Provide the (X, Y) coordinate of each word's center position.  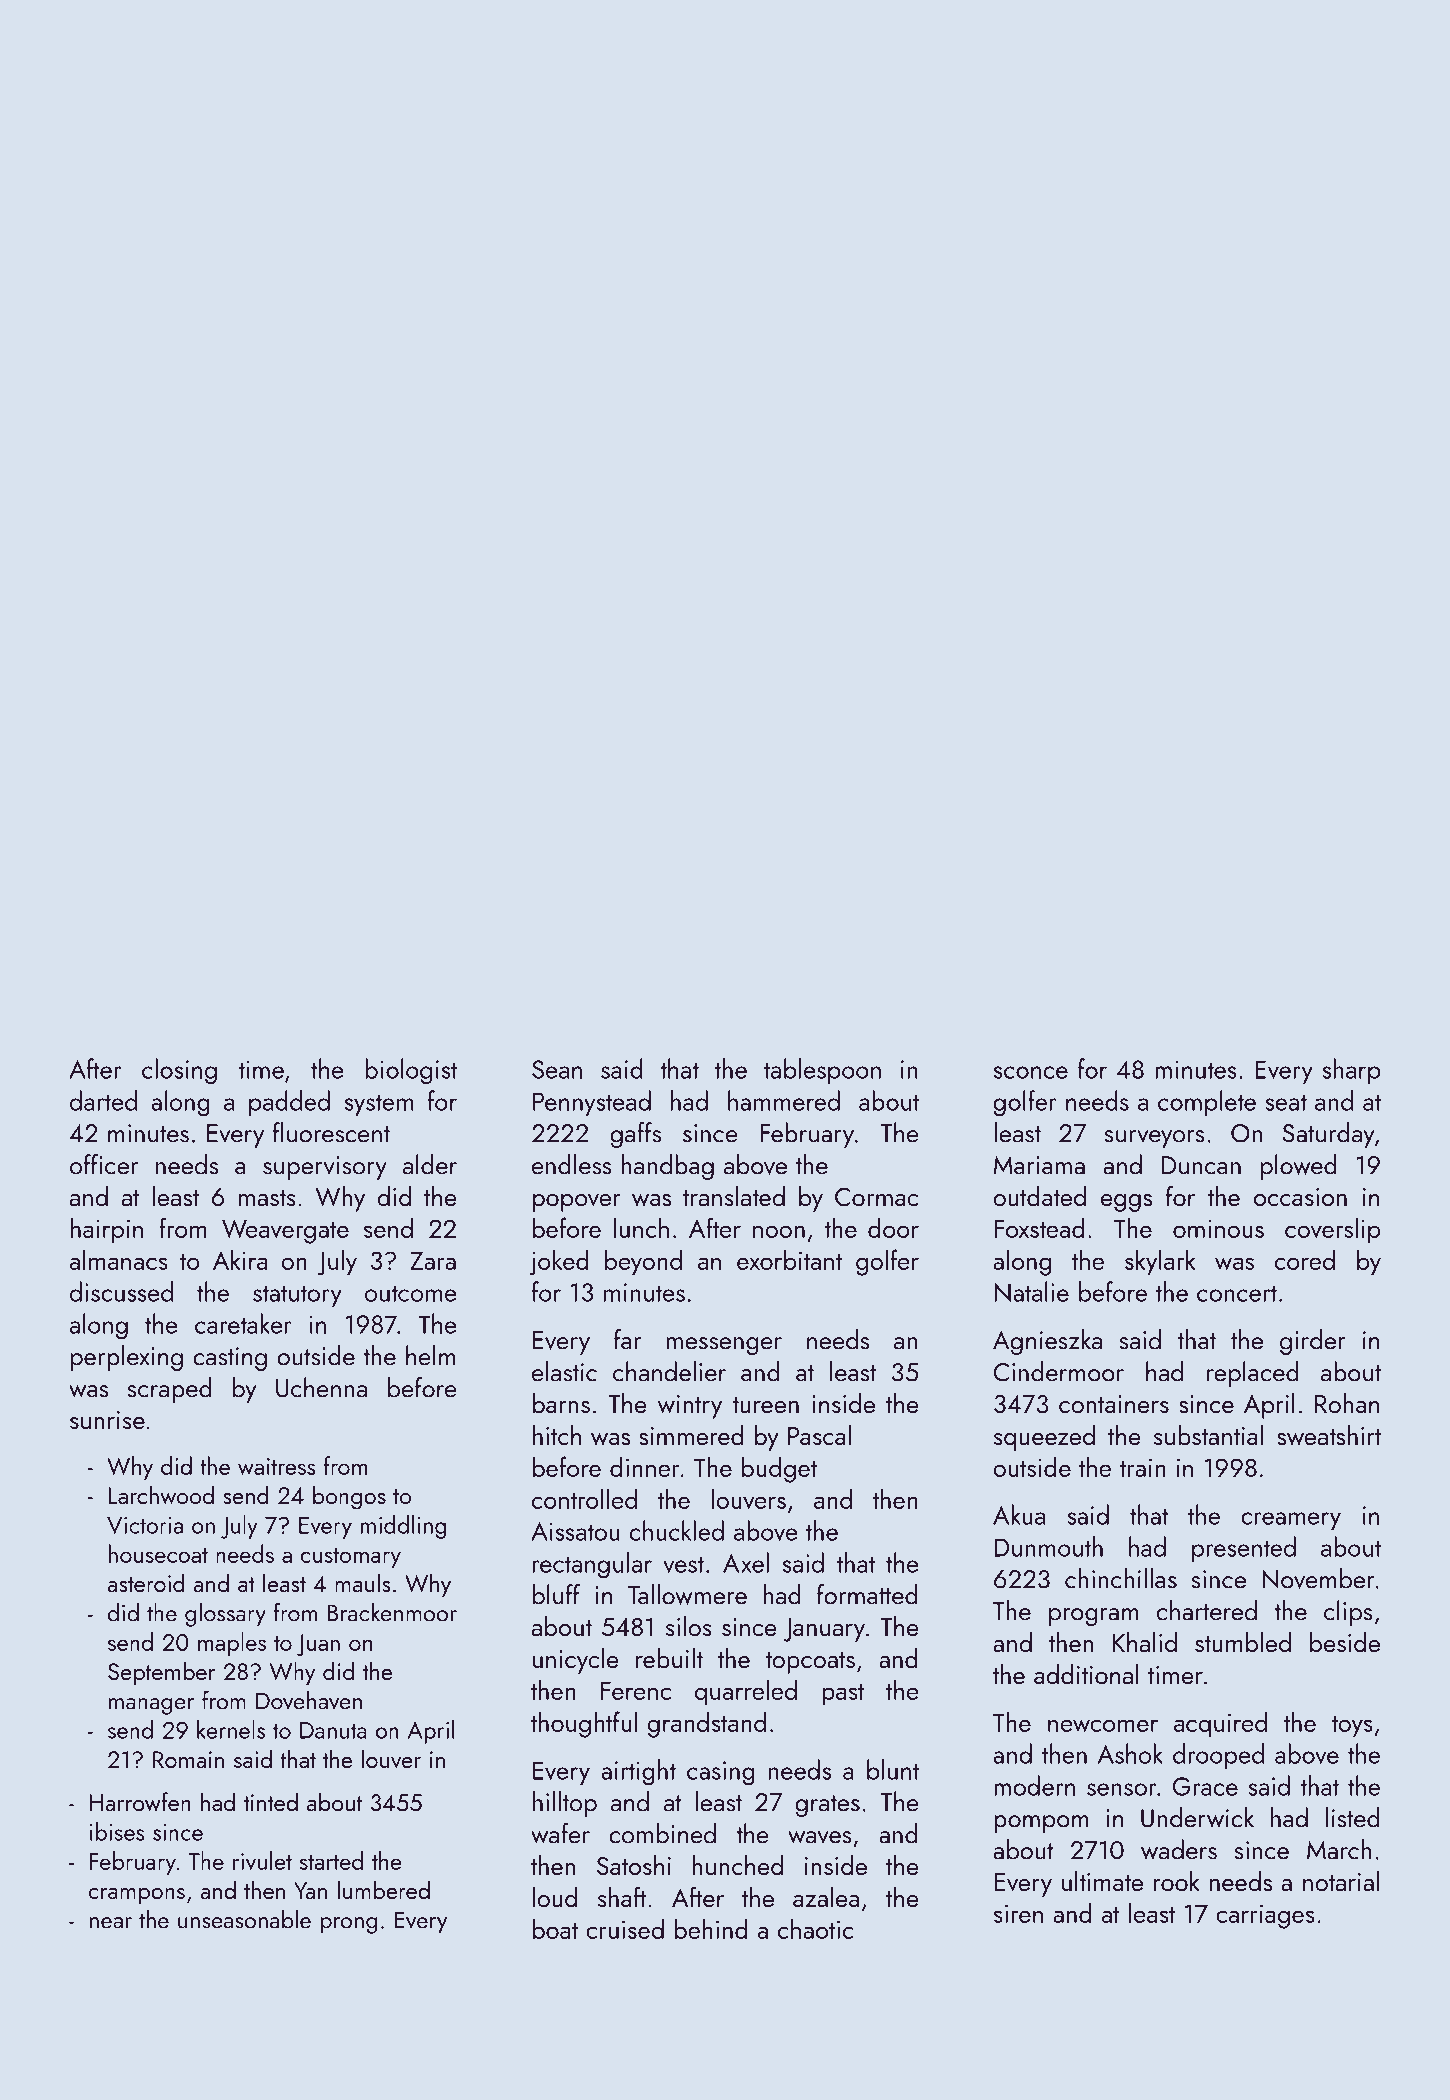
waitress (277, 1466)
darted (103, 1100)
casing (721, 1773)
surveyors (1155, 1139)
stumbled (1243, 1642)
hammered (784, 1100)
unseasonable (244, 1919)
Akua (1019, 1514)
